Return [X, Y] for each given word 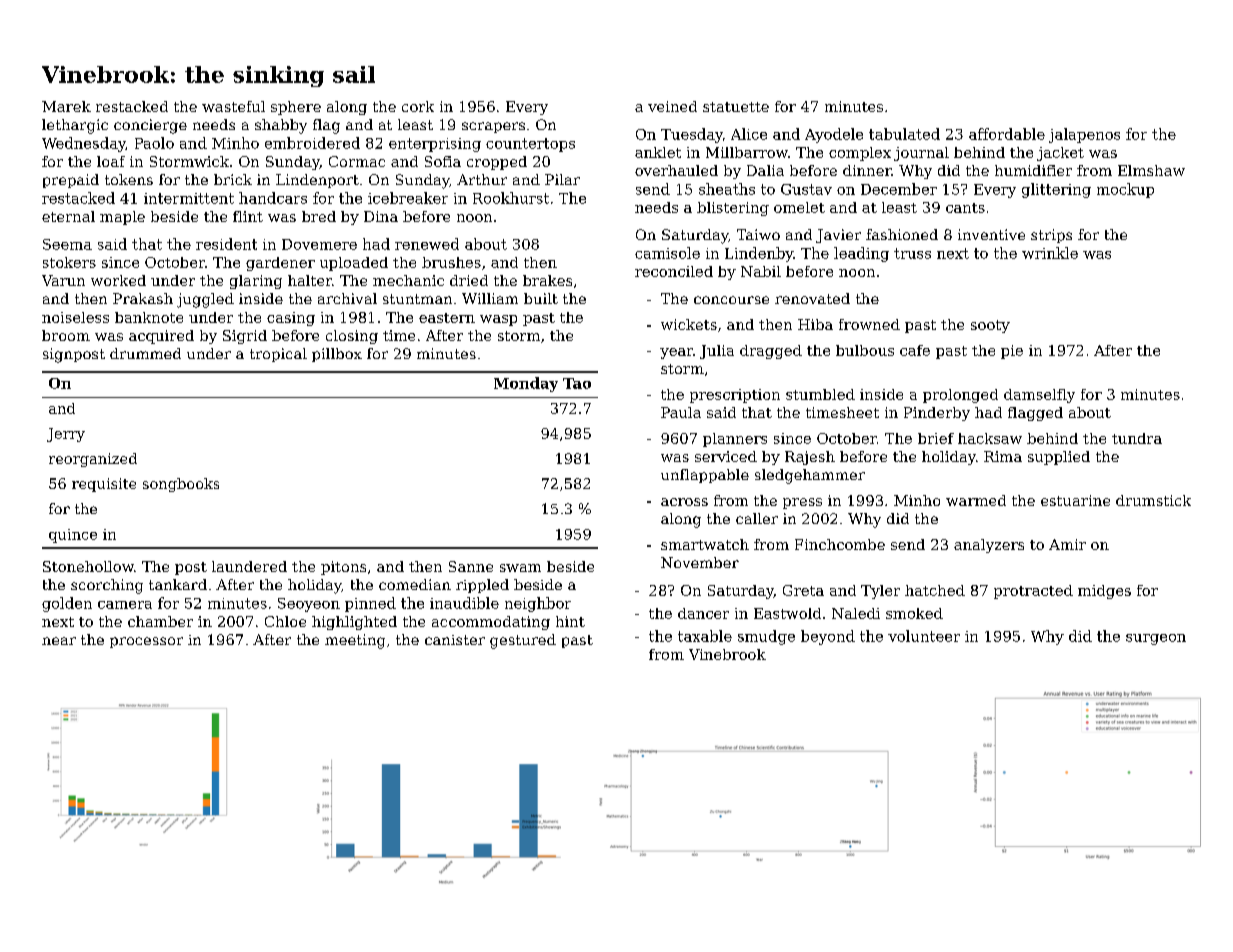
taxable [705, 636]
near [59, 641]
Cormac [357, 161]
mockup [1125, 190]
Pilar [562, 179]
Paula [681, 412]
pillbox [337, 355]
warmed [976, 500]
